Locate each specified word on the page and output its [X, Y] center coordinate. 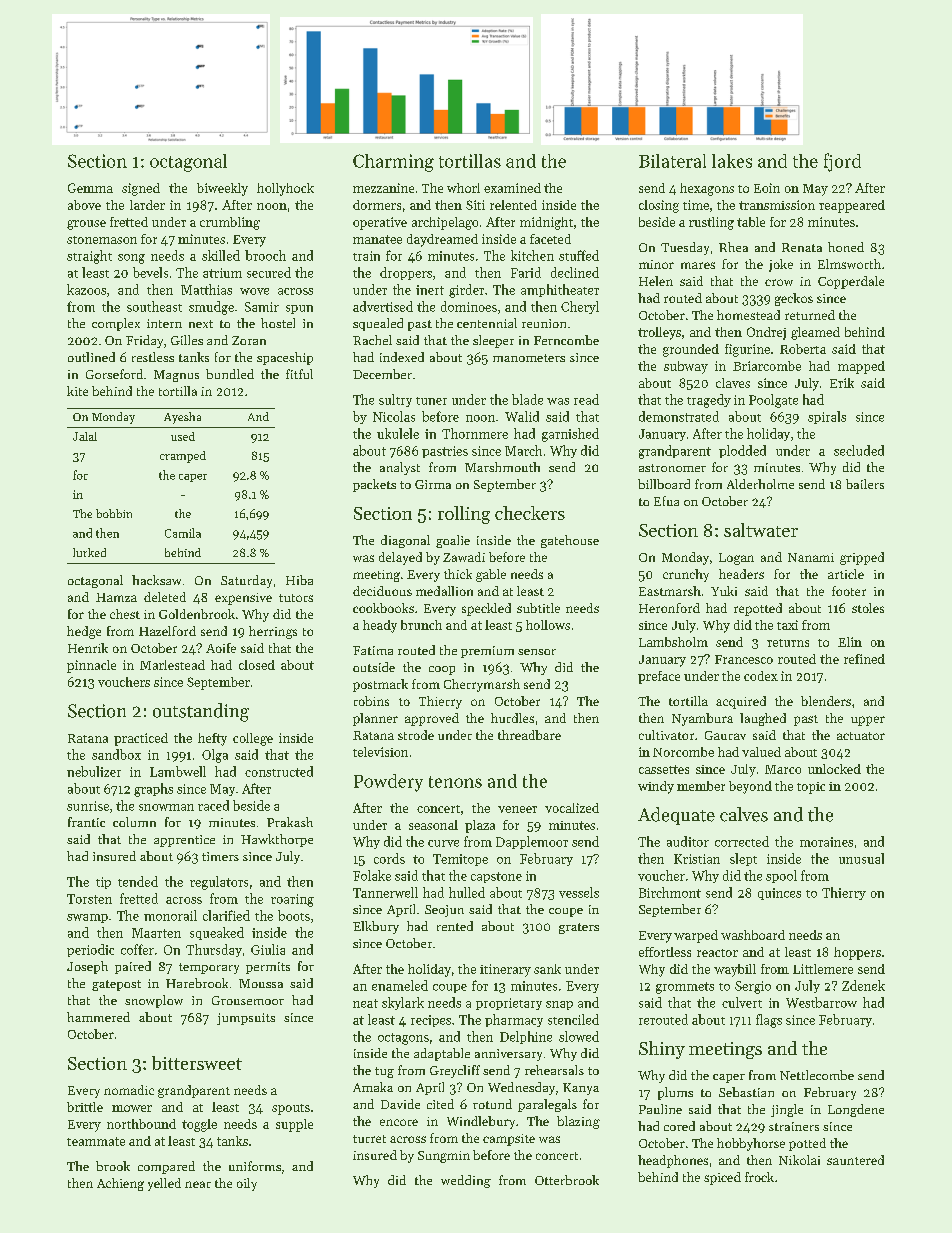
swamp [87, 918]
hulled [467, 892]
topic [811, 788]
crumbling [230, 223]
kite [77, 391]
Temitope [460, 860]
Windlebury [481, 1122]
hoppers [857, 953]
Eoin [767, 188]
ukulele [398, 433]
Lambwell [178, 771]
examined [512, 188]
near [198, 1184]
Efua [666, 501]
